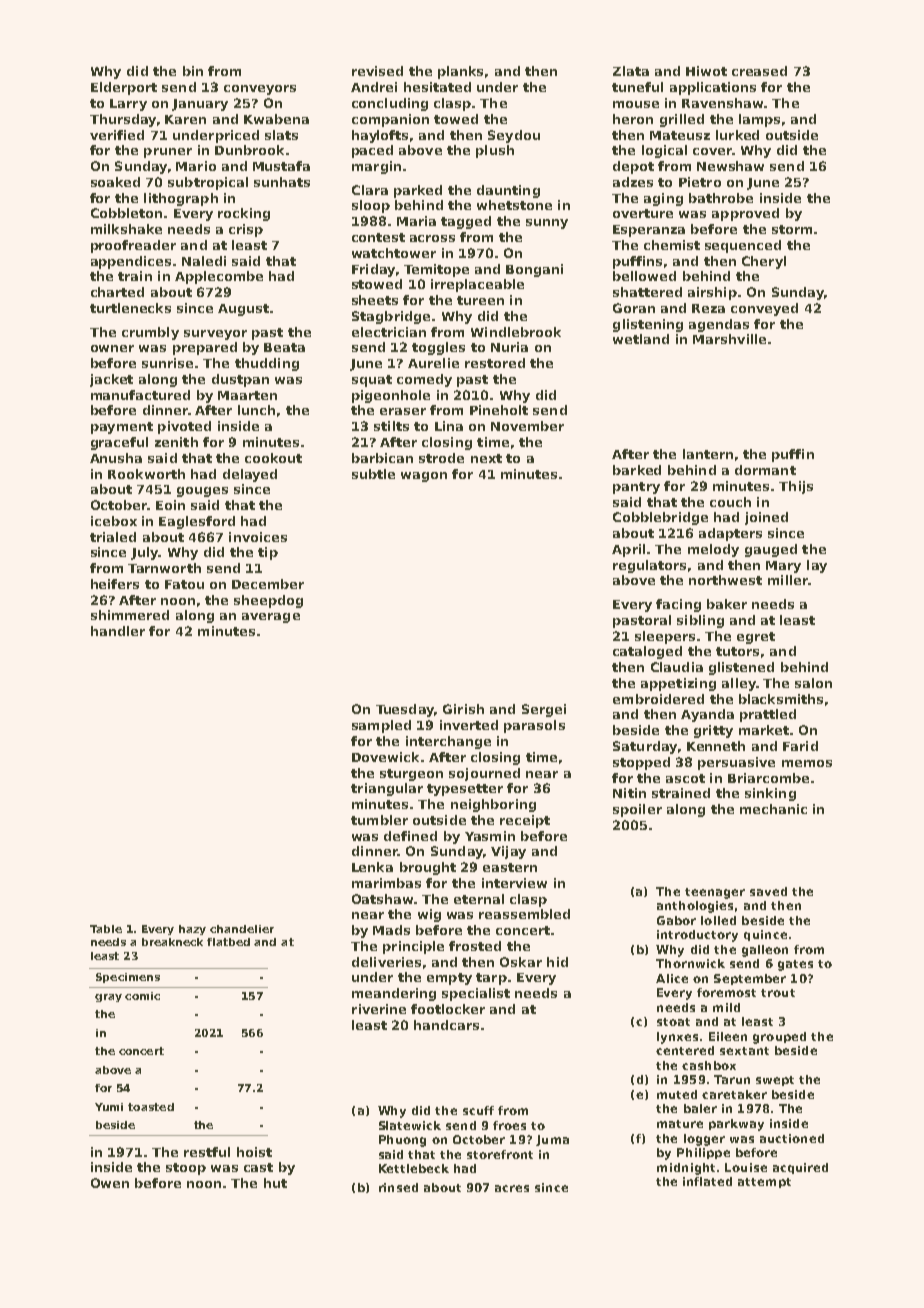 The image size is (924, 1308). Describe the element at coordinates (792, 229) in the screenshot. I see `storm` at that location.
